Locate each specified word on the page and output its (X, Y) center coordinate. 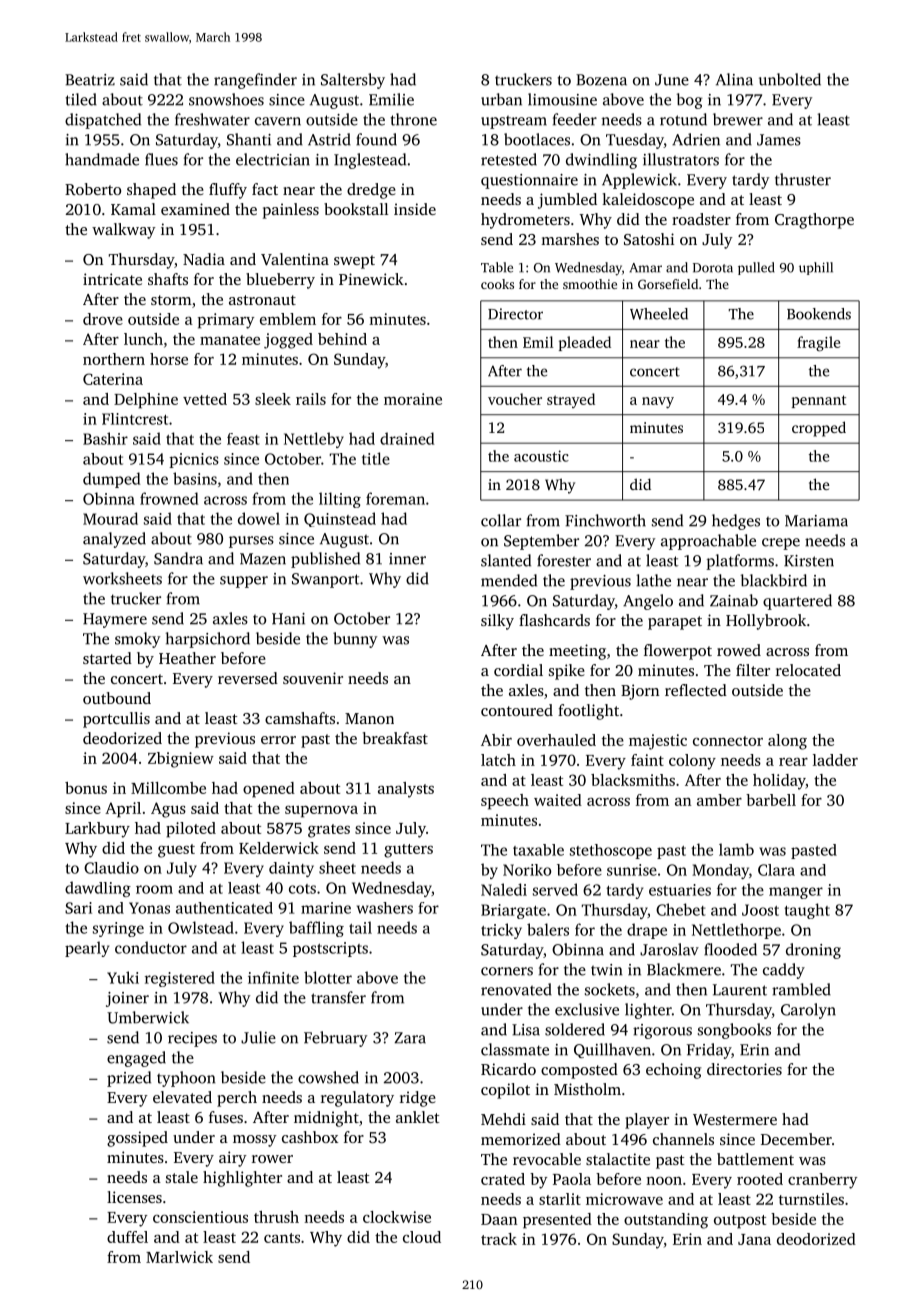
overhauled (556, 740)
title (376, 458)
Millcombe (168, 788)
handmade (102, 159)
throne (414, 119)
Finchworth (605, 520)
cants (282, 1238)
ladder (835, 760)
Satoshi (649, 239)
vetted (205, 399)
